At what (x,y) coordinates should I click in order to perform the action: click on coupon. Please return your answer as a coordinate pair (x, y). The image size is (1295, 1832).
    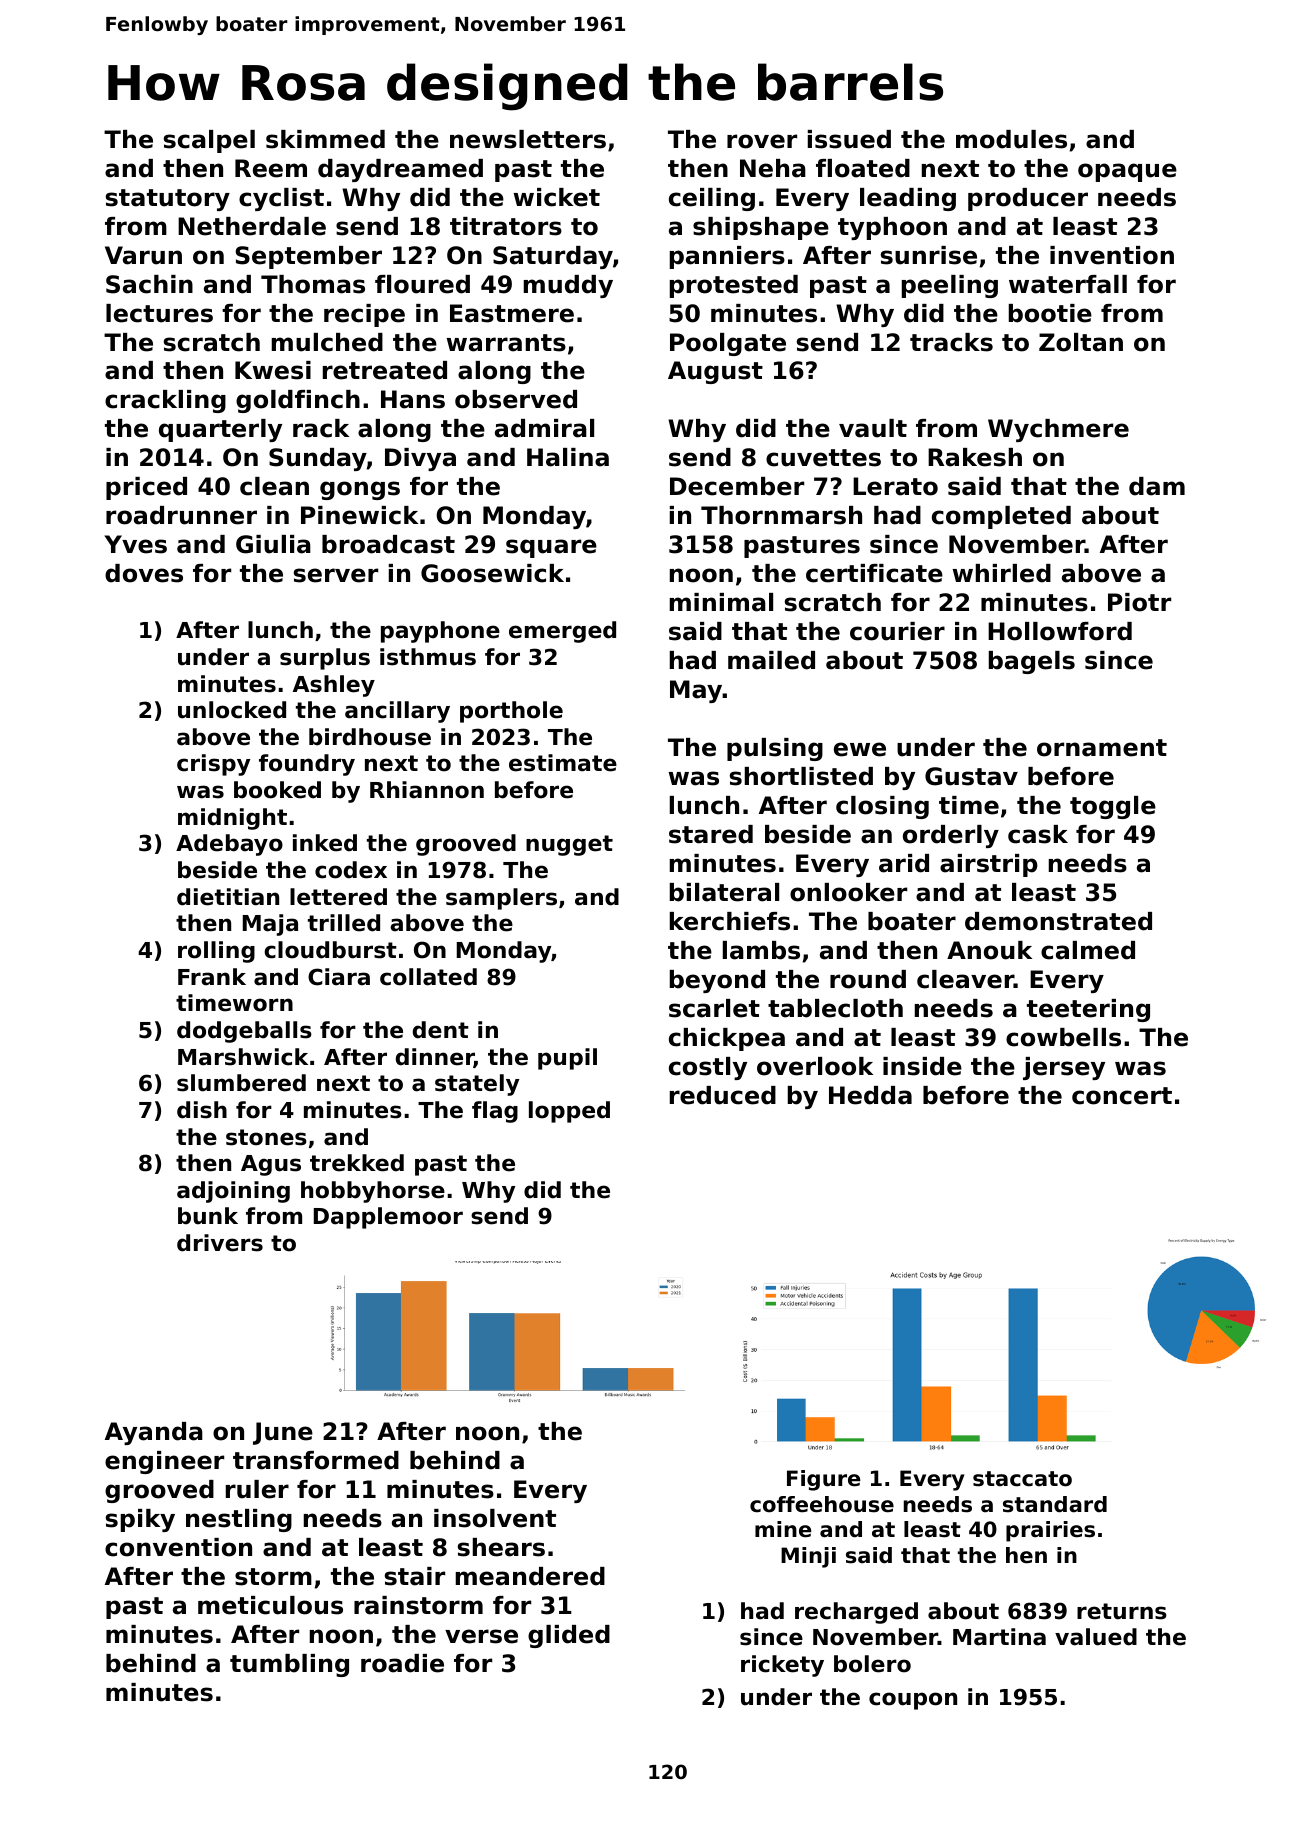
    Looking at the image, I should click on (913, 1701).
